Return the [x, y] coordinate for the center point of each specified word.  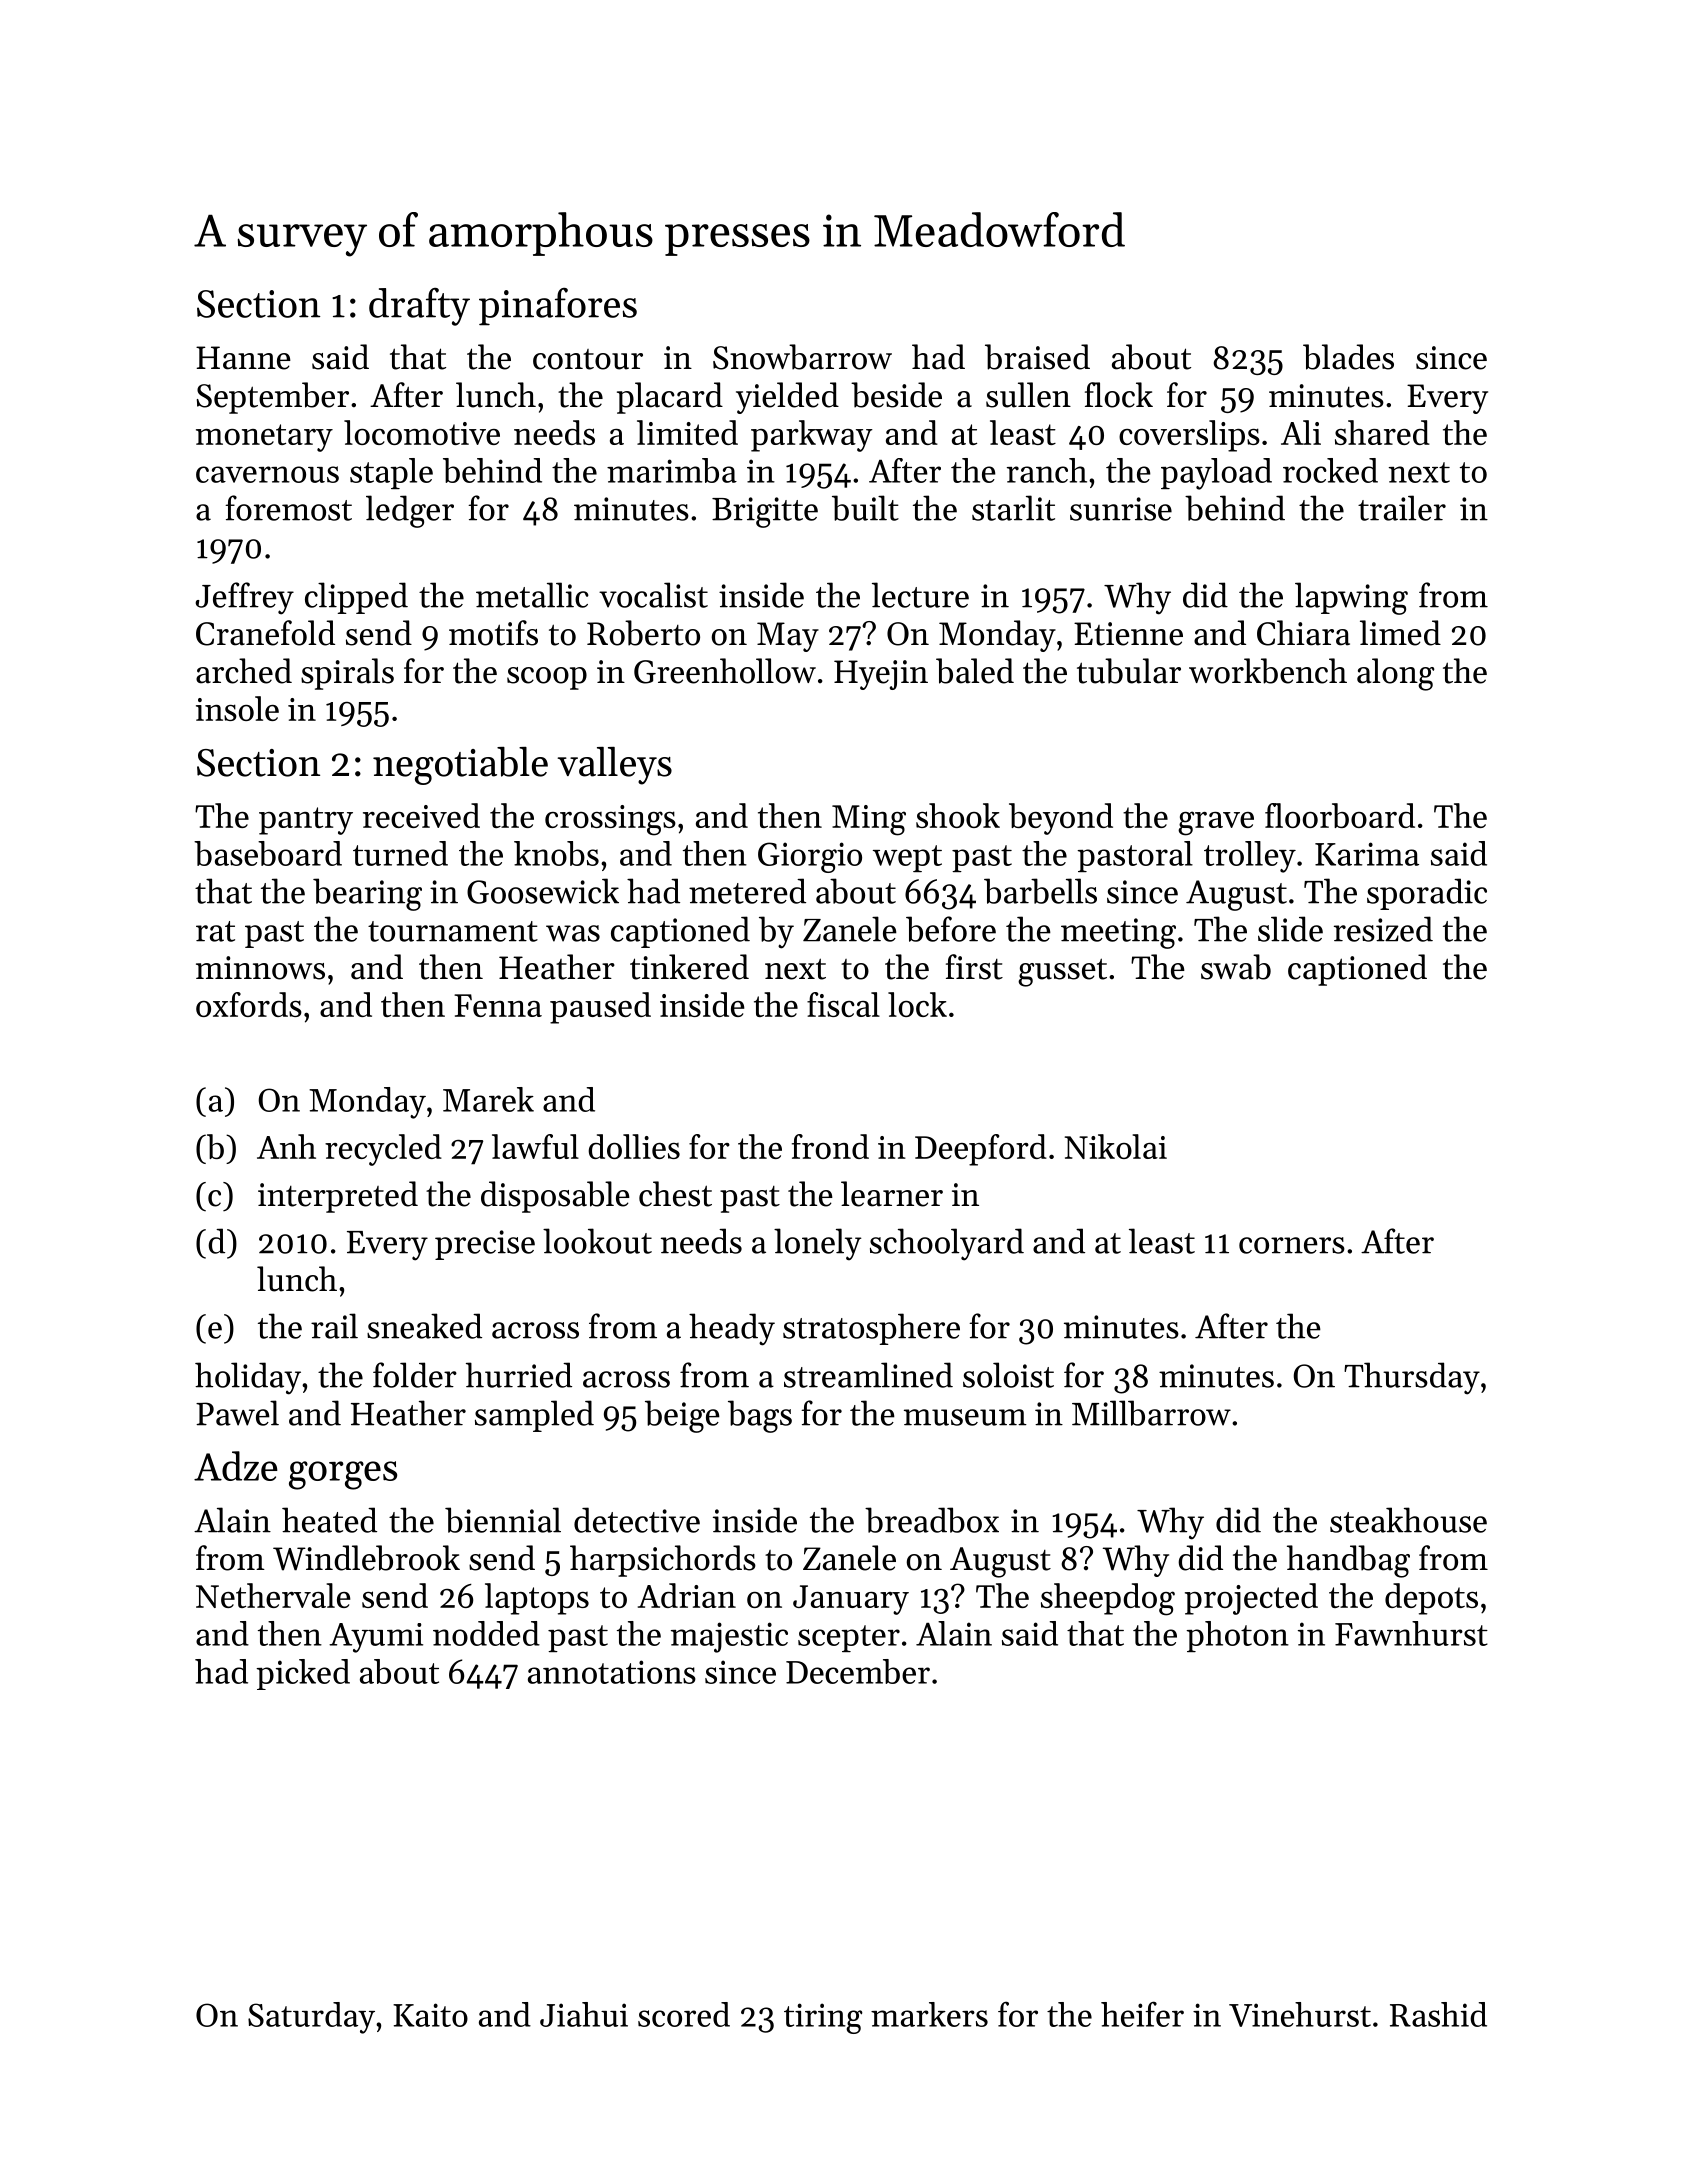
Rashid [1438, 2014]
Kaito [430, 2015]
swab [1236, 967]
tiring [823, 2018]
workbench [1268, 671]
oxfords [249, 1004]
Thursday [1412, 1378]
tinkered [689, 967]
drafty [419, 307]
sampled [534, 1416]
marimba [672, 470]
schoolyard [947, 1244]
